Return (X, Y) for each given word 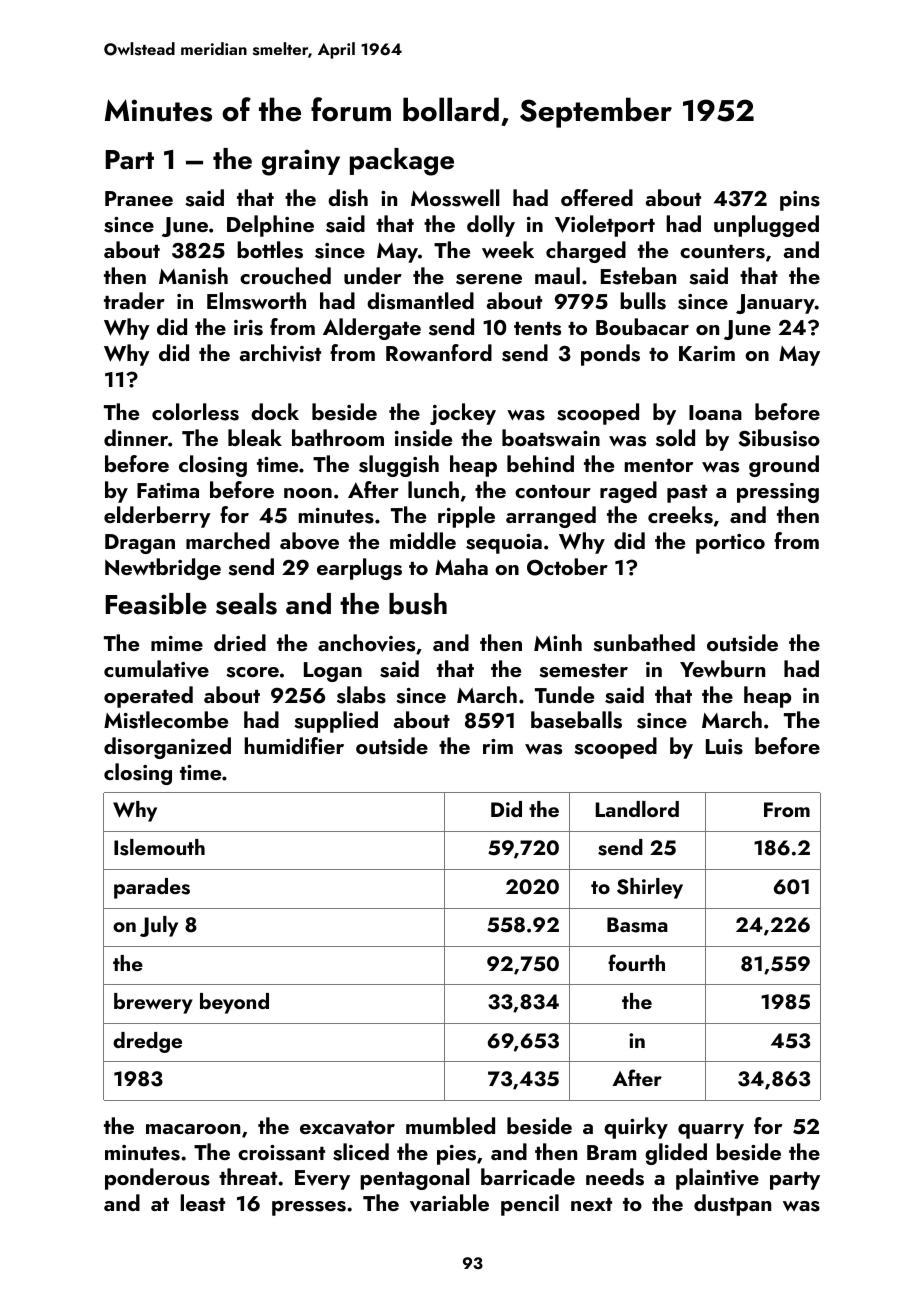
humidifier (294, 745)
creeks (680, 515)
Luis (724, 747)
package (402, 162)
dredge (147, 1042)
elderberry (157, 517)
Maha (461, 566)
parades (152, 888)
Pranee (139, 198)
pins (800, 201)
